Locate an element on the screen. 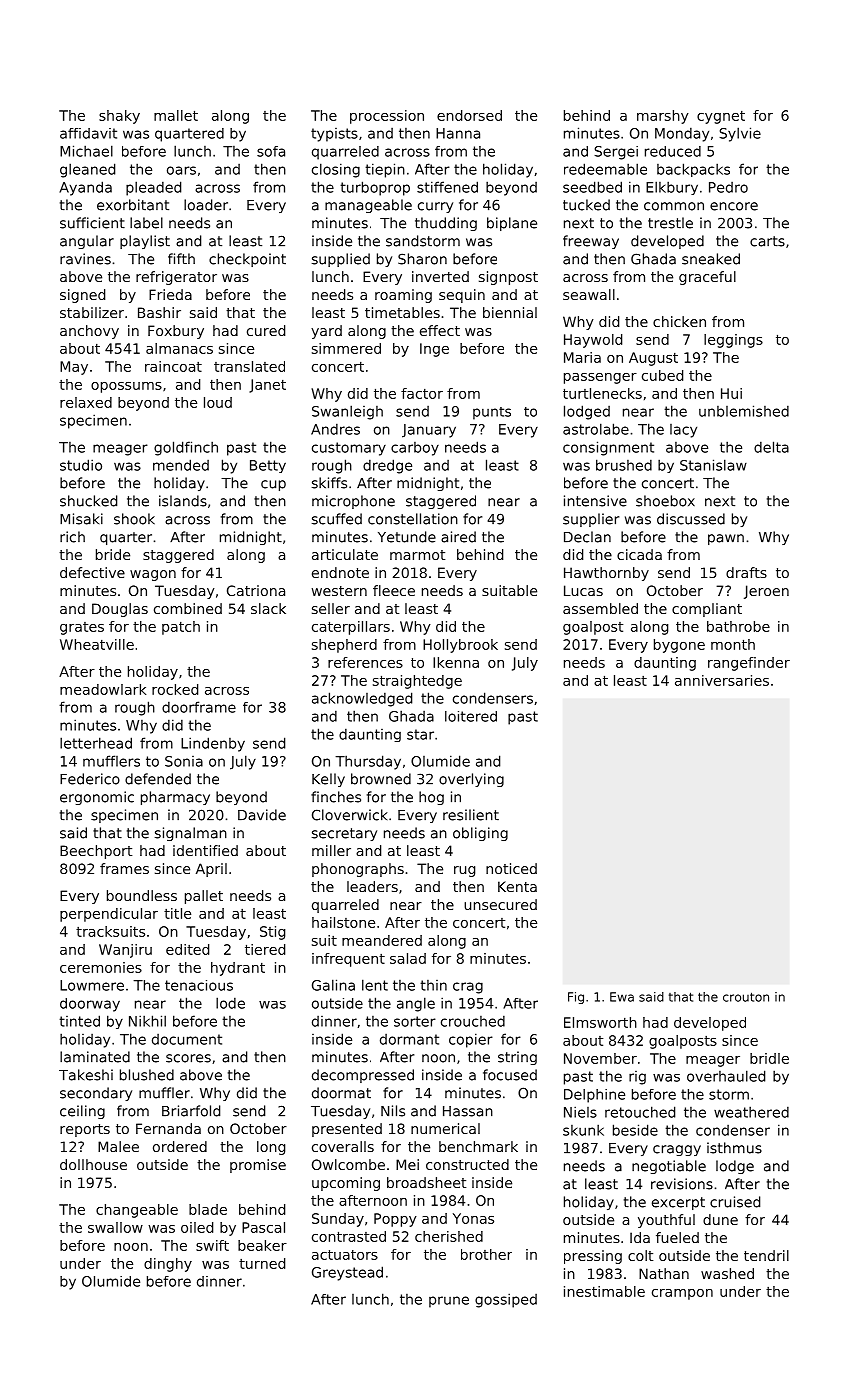 This screenshot has height=1400, width=849. roaming is located at coordinates (403, 296).
